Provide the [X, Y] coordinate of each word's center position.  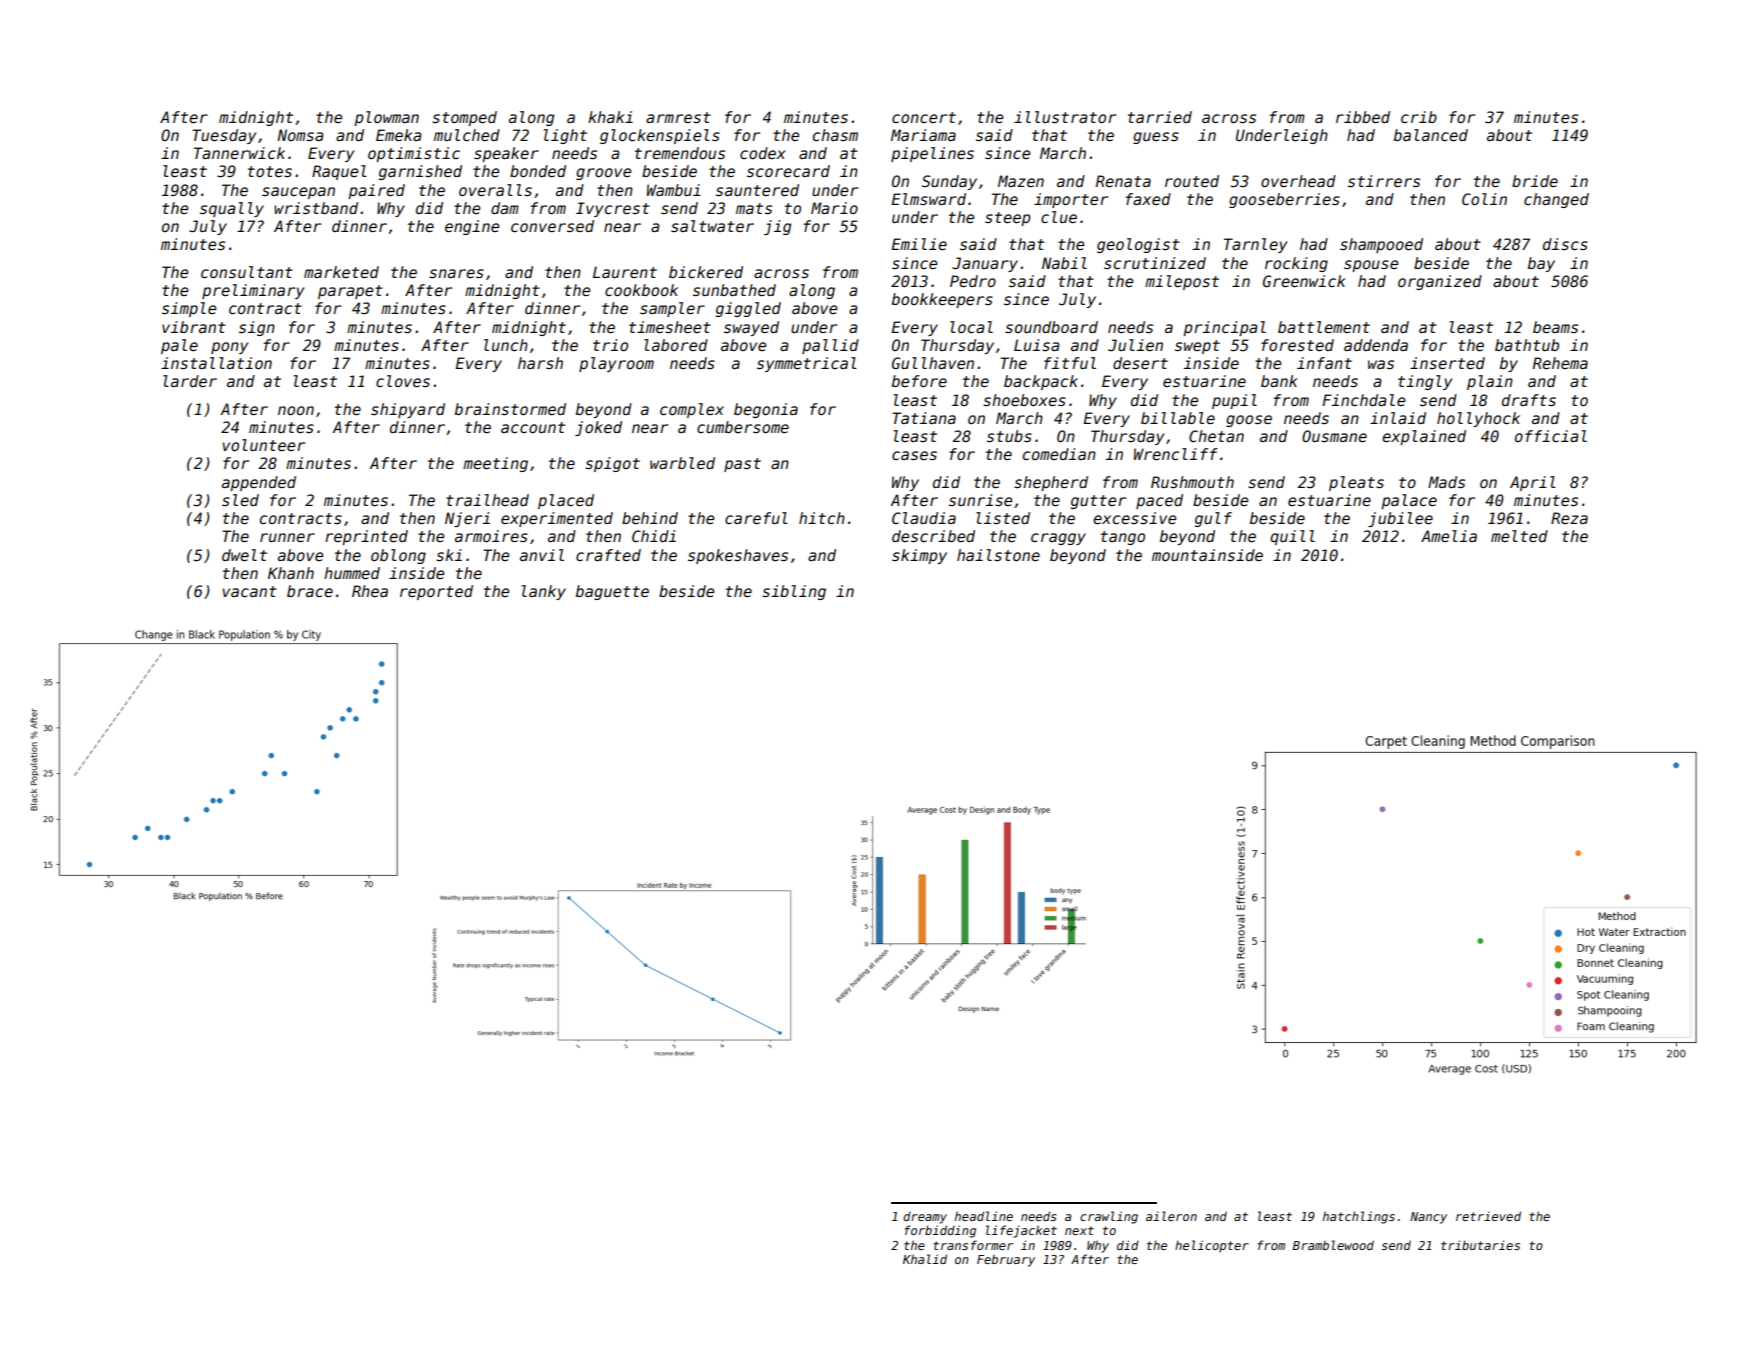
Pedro [973, 281]
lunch [506, 345]
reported [436, 592]
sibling [794, 592]
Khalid [925, 1259]
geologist [1138, 245]
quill [1292, 537]
